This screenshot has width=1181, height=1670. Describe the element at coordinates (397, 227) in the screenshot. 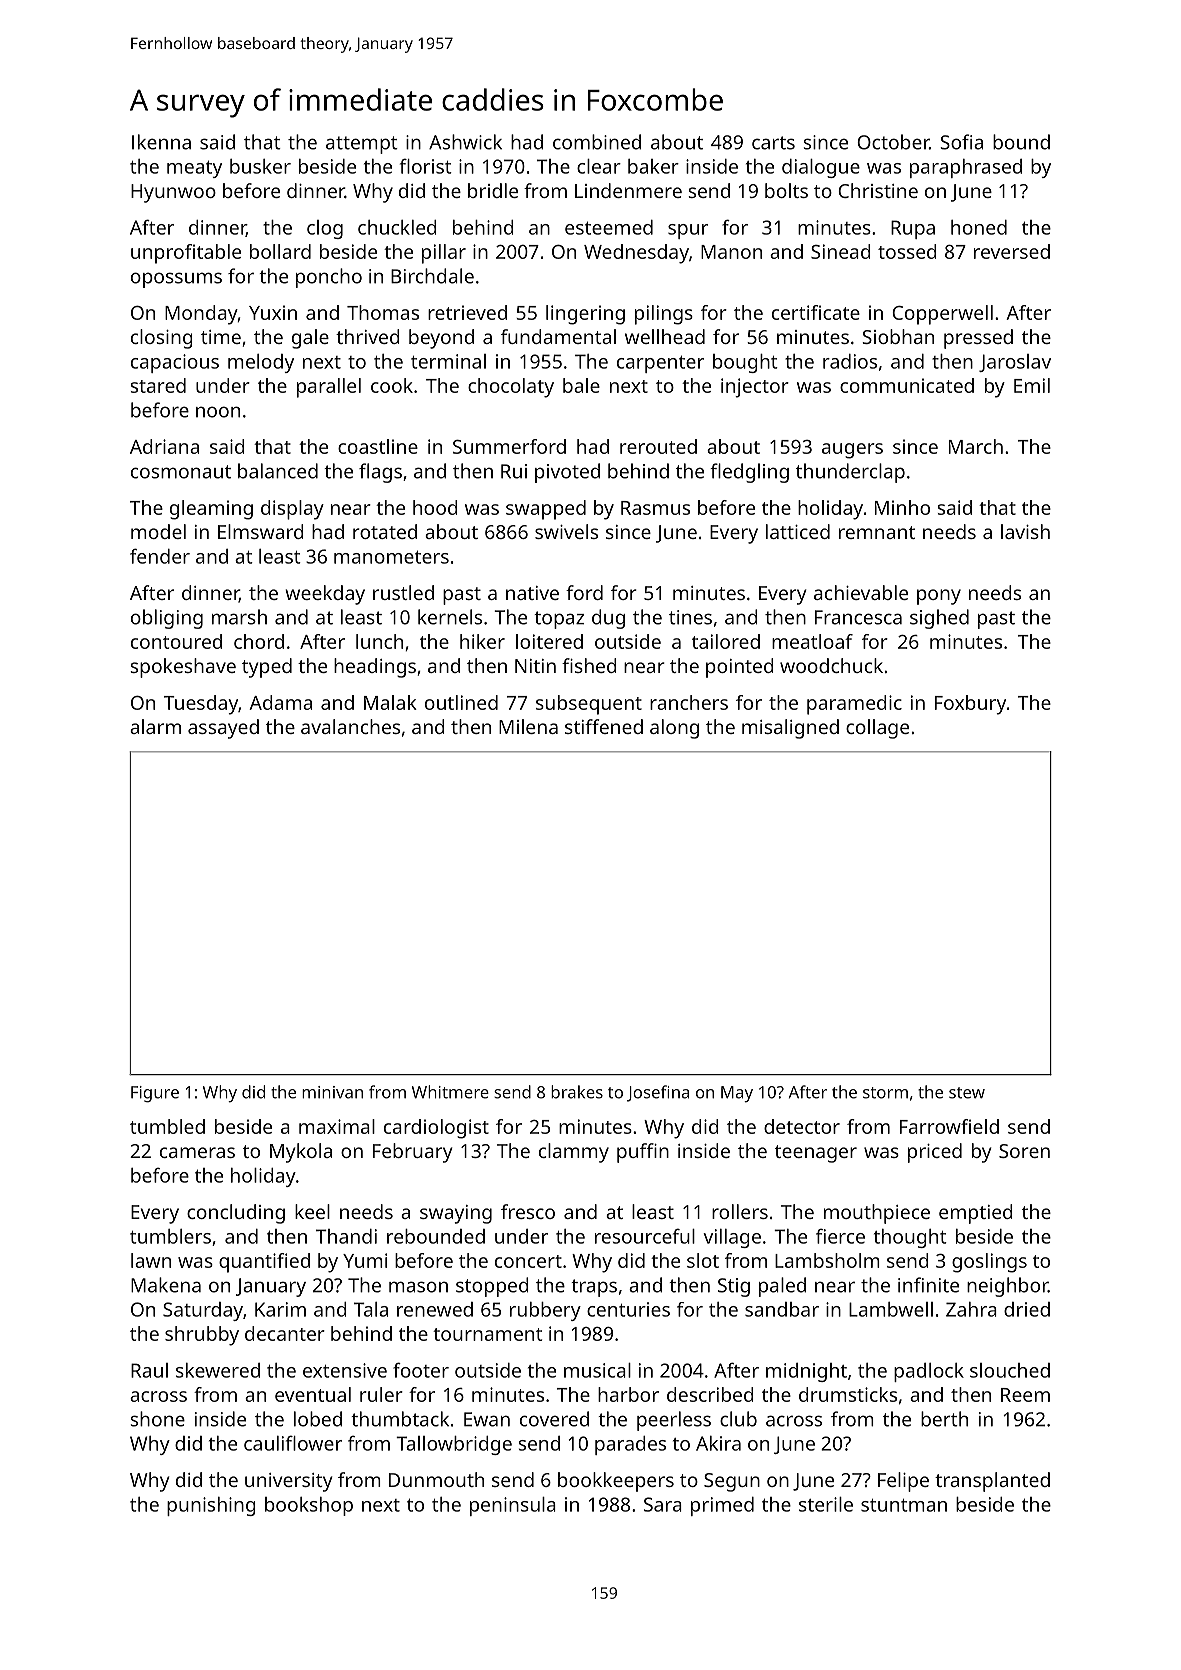

I see `chuckled` at that location.
